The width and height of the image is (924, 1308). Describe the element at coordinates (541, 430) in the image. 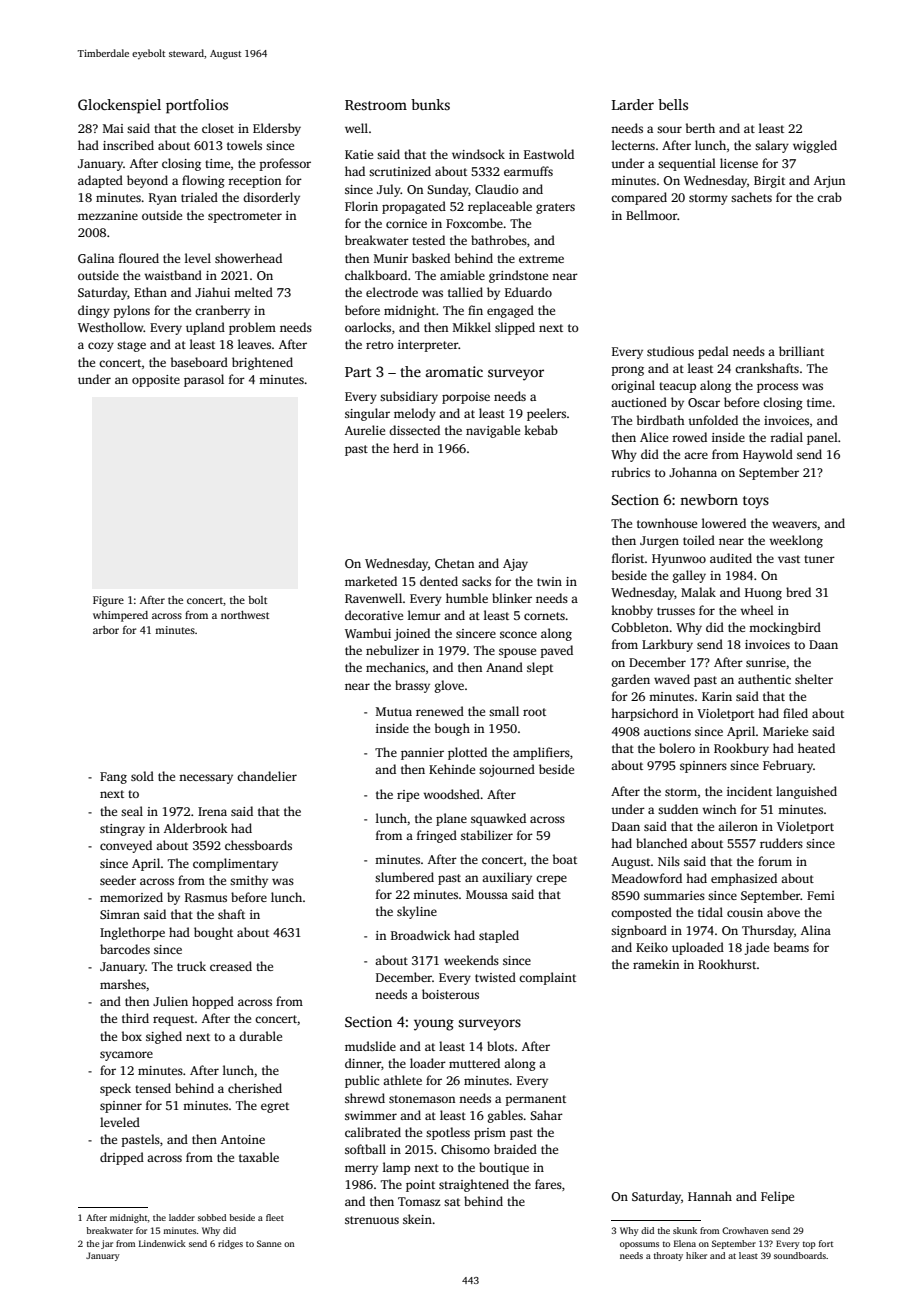

I see `kebab` at that location.
